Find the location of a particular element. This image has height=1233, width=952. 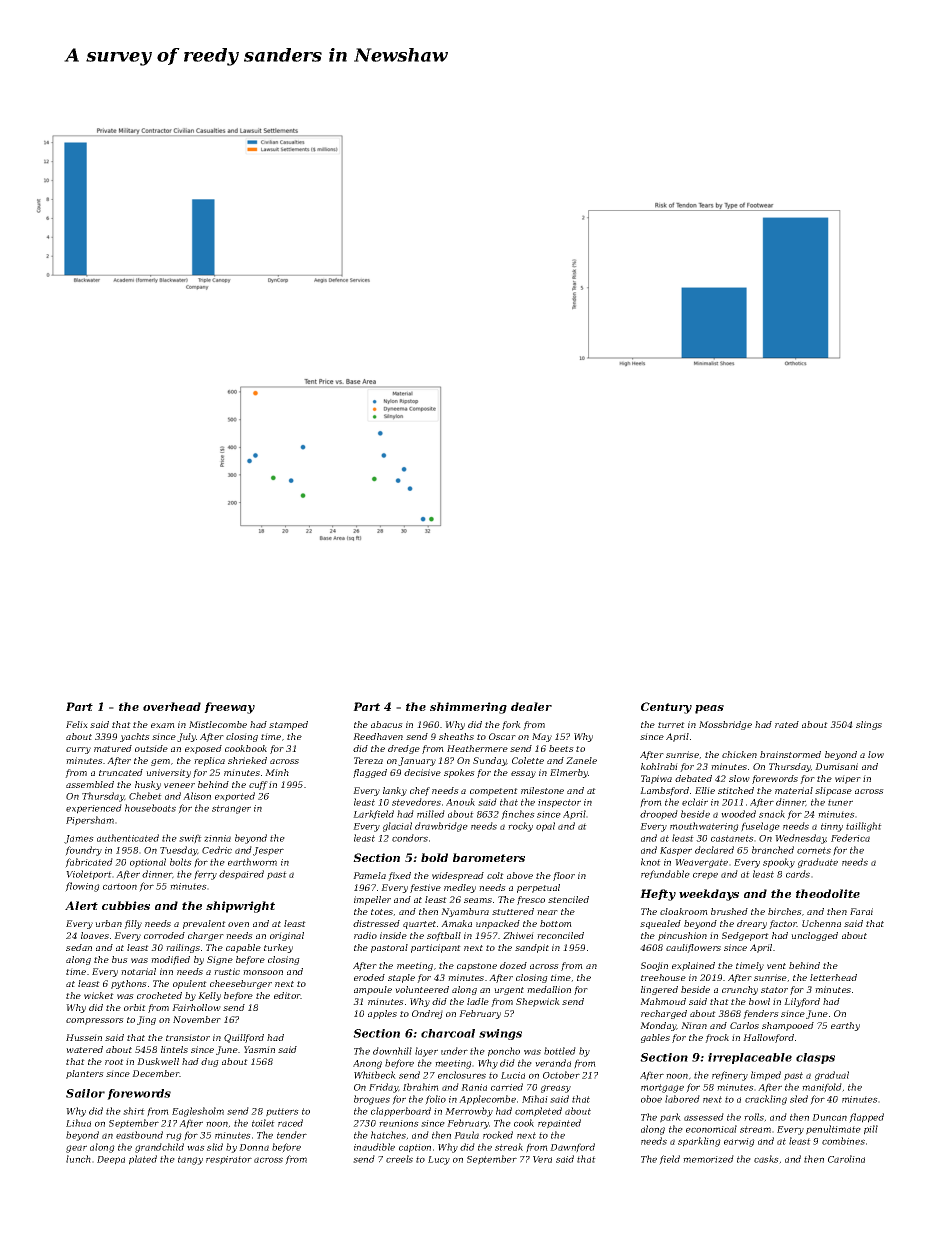

Carolina is located at coordinates (846, 1159).
